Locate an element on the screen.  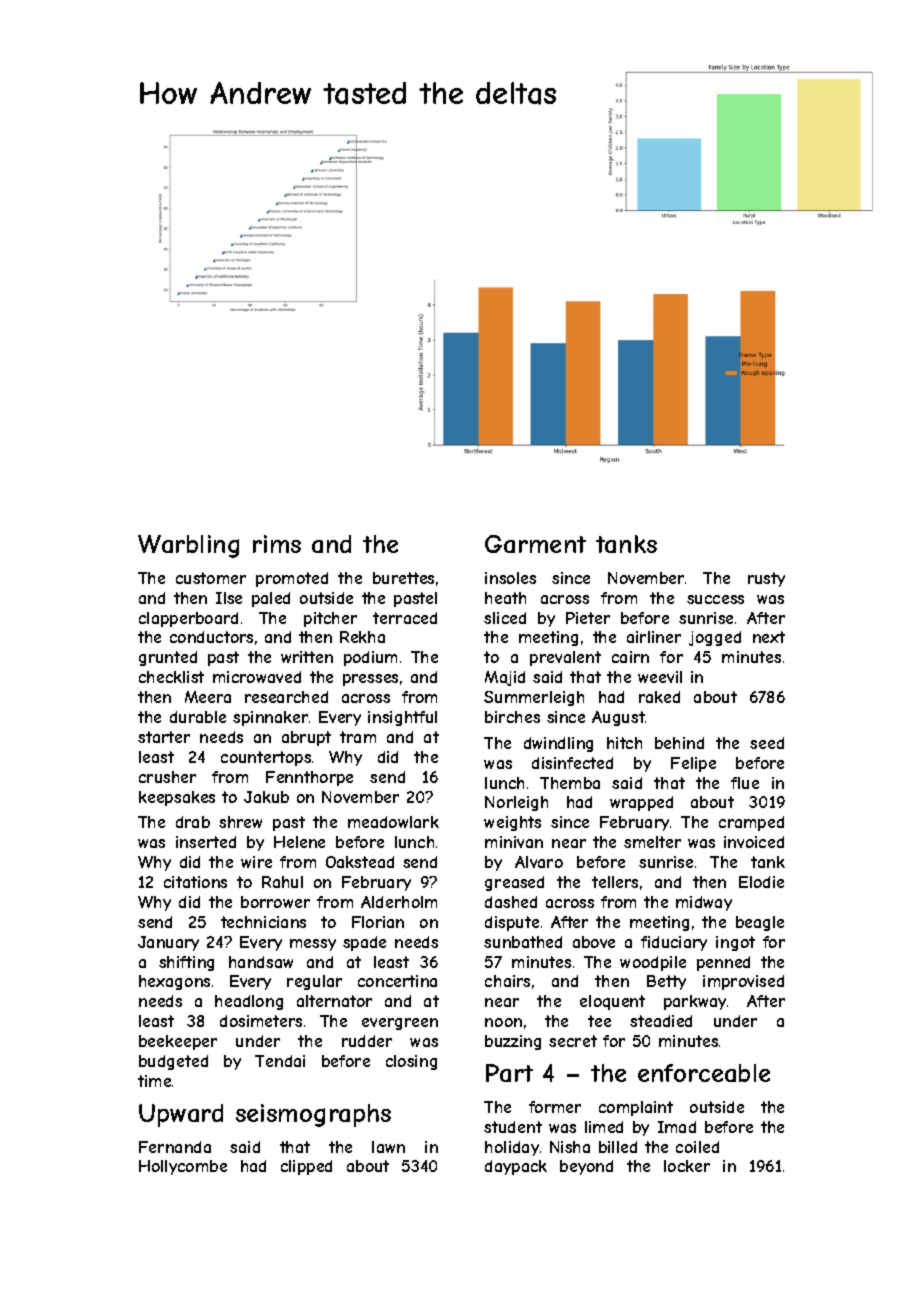
messy is located at coordinates (313, 945).
